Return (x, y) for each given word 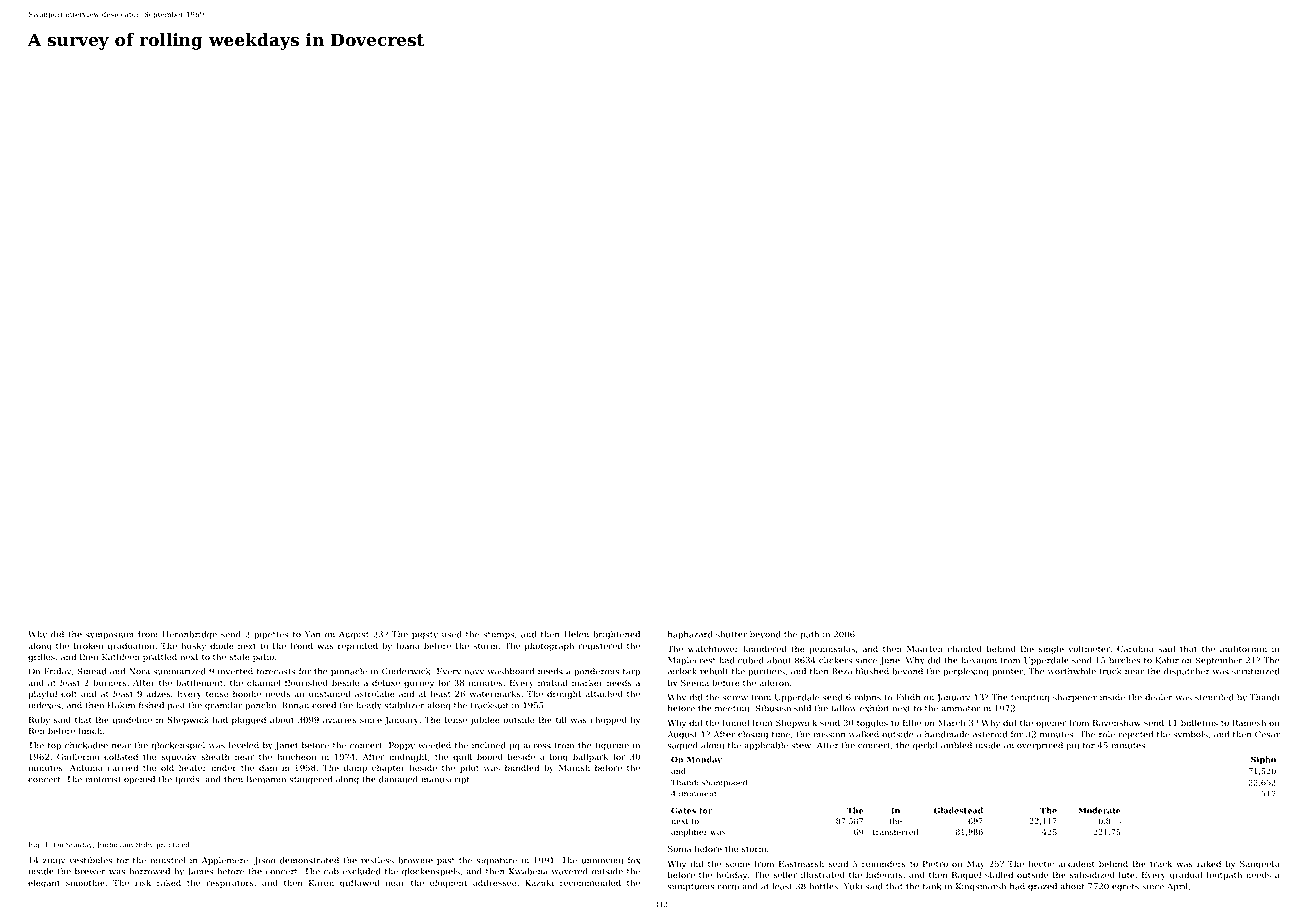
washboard (511, 671)
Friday (58, 672)
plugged (249, 720)
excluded (361, 871)
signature (497, 861)
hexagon (979, 661)
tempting (1030, 698)
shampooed (724, 783)
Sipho (1263, 760)
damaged (398, 780)
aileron (774, 682)
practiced (173, 845)
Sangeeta (1260, 864)
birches (1124, 660)
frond (301, 645)
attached (604, 693)
